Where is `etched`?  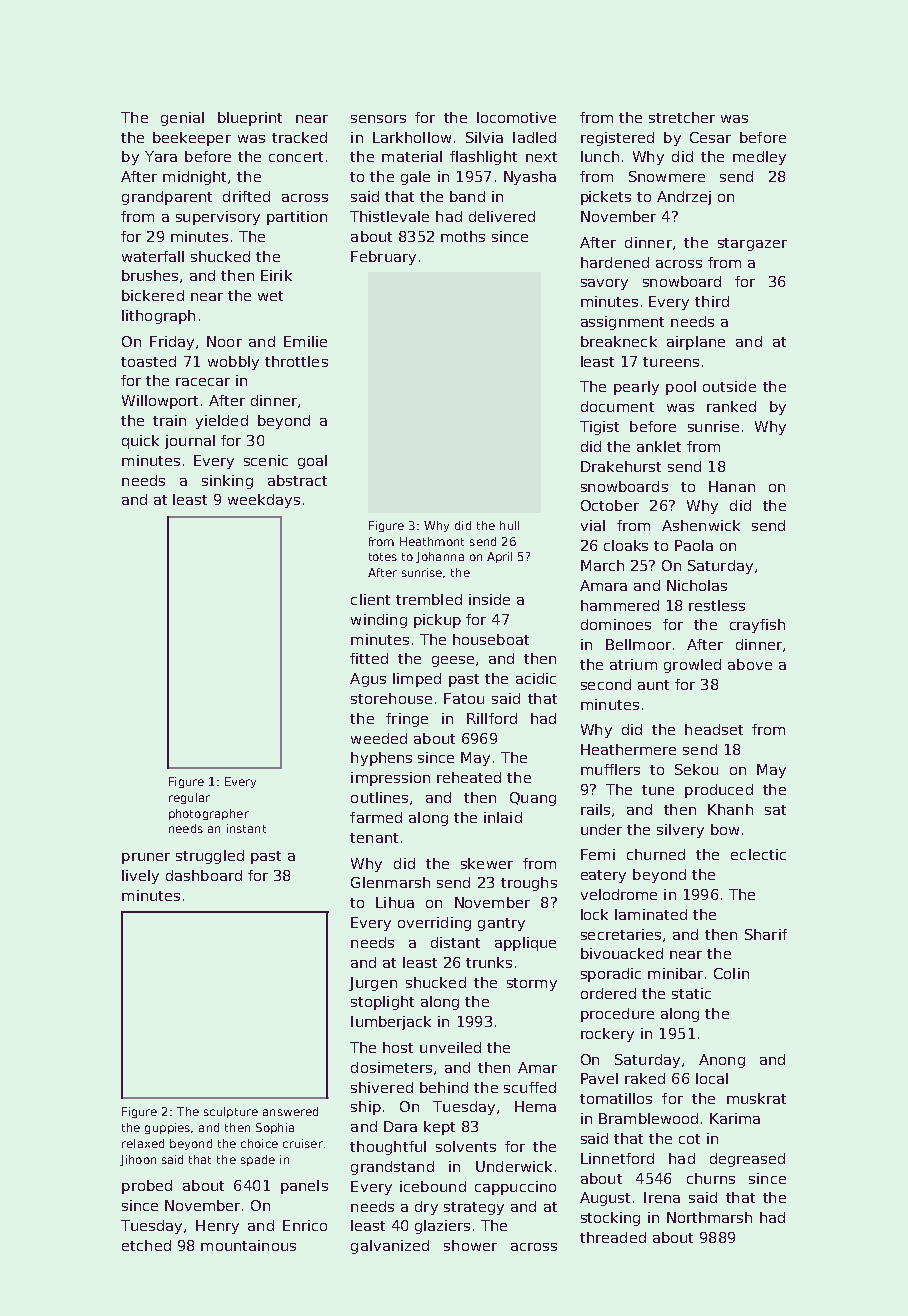 etched is located at coordinates (146, 1245).
